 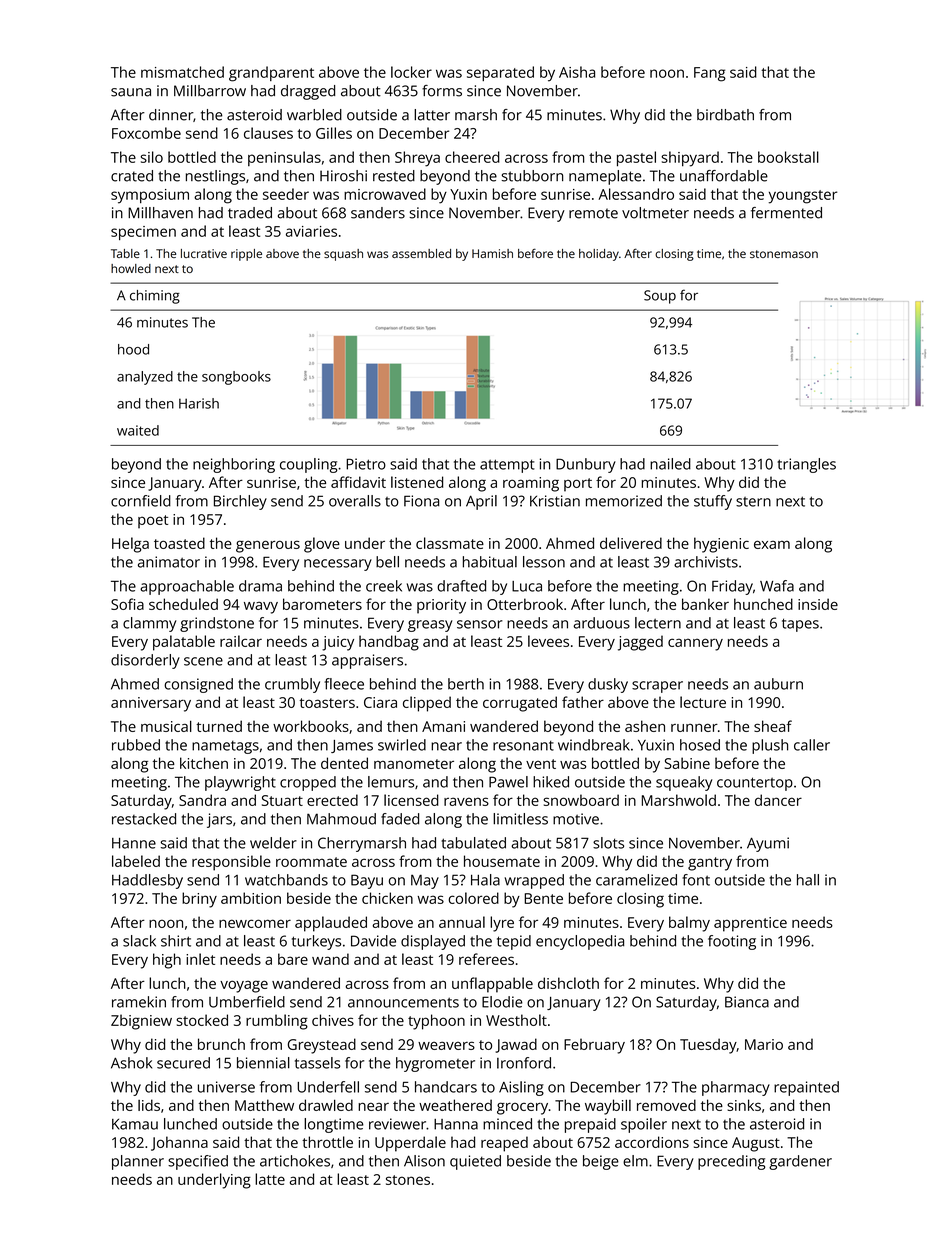 What do you see at coordinates (731, 1162) in the image?
I see `preceding` at bounding box center [731, 1162].
